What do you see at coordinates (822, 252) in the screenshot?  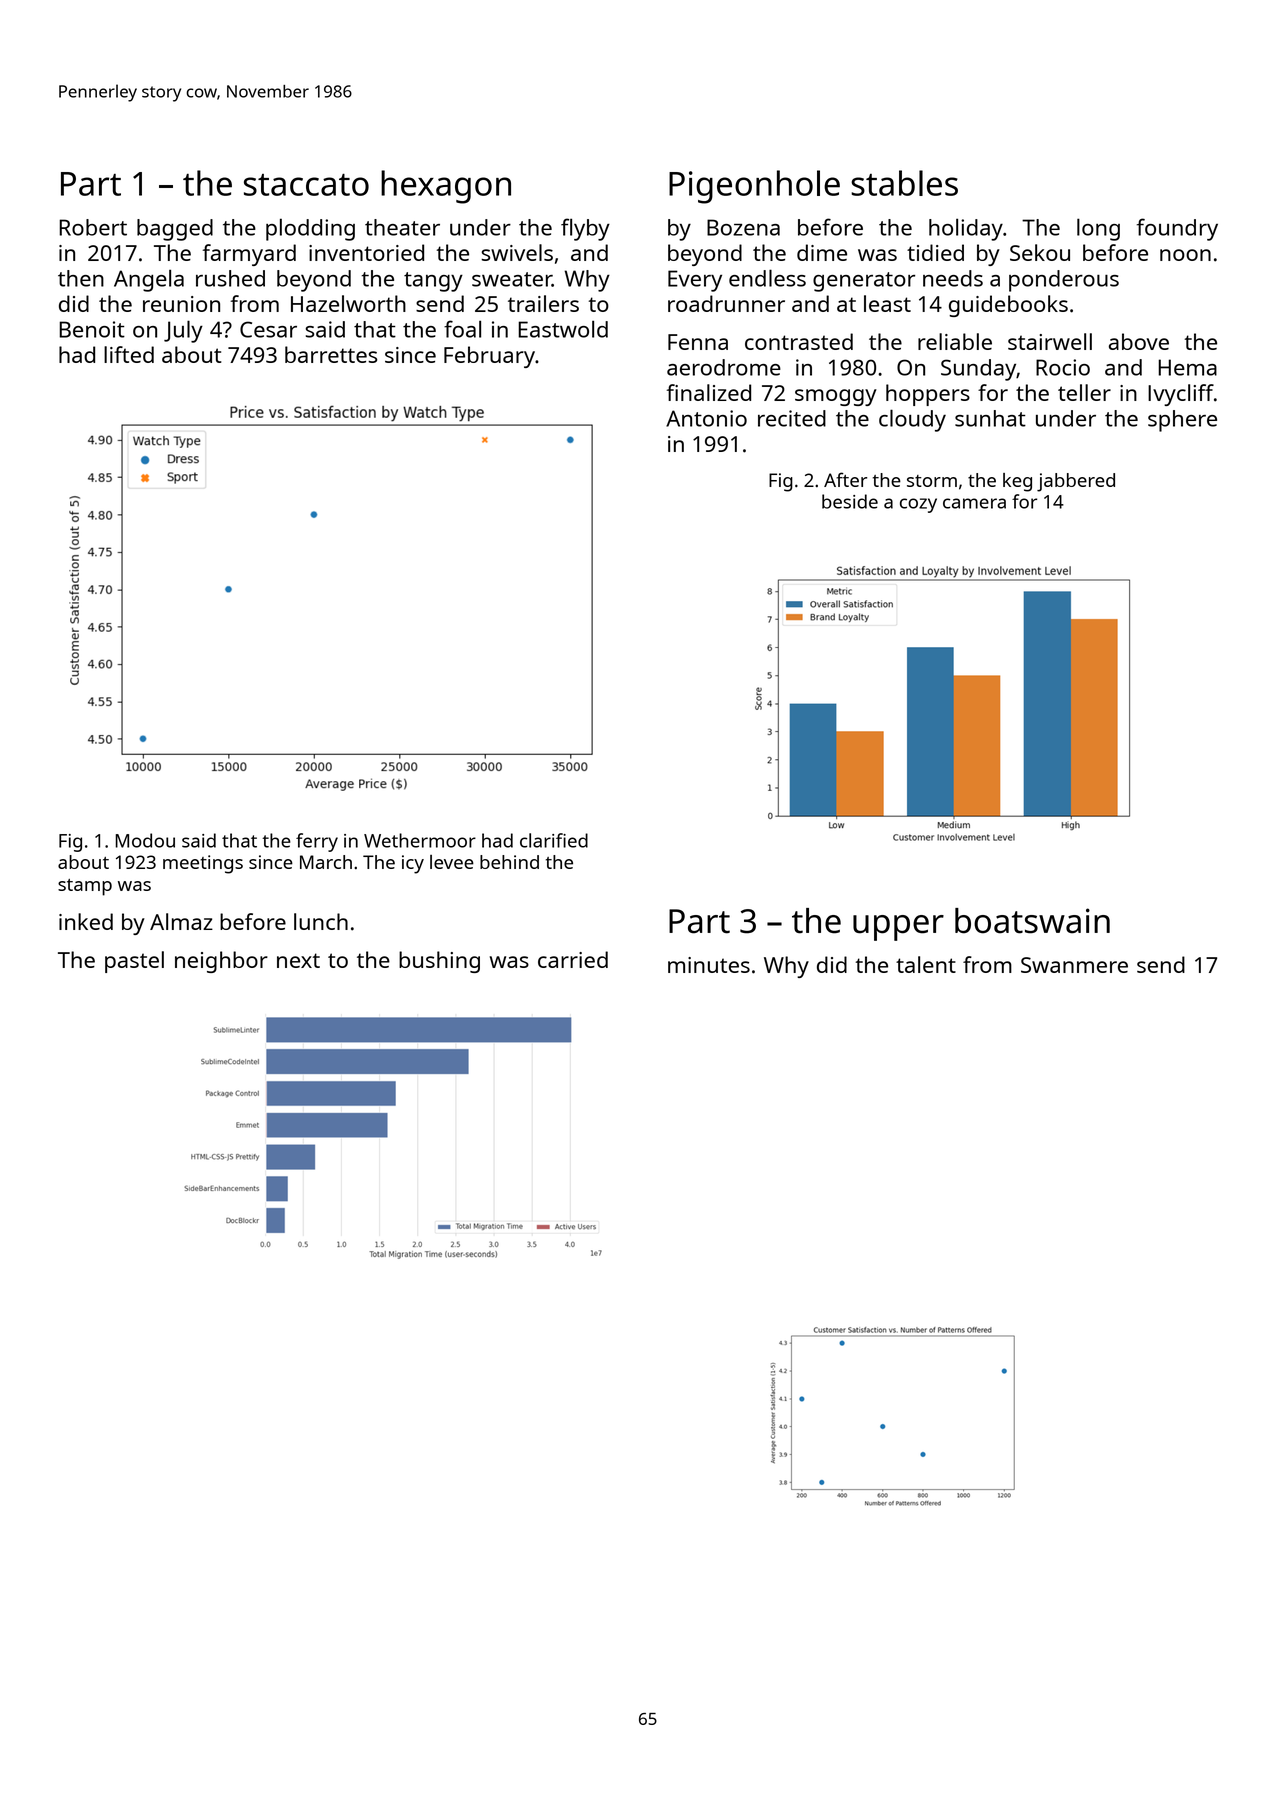 I see `dime` at bounding box center [822, 252].
